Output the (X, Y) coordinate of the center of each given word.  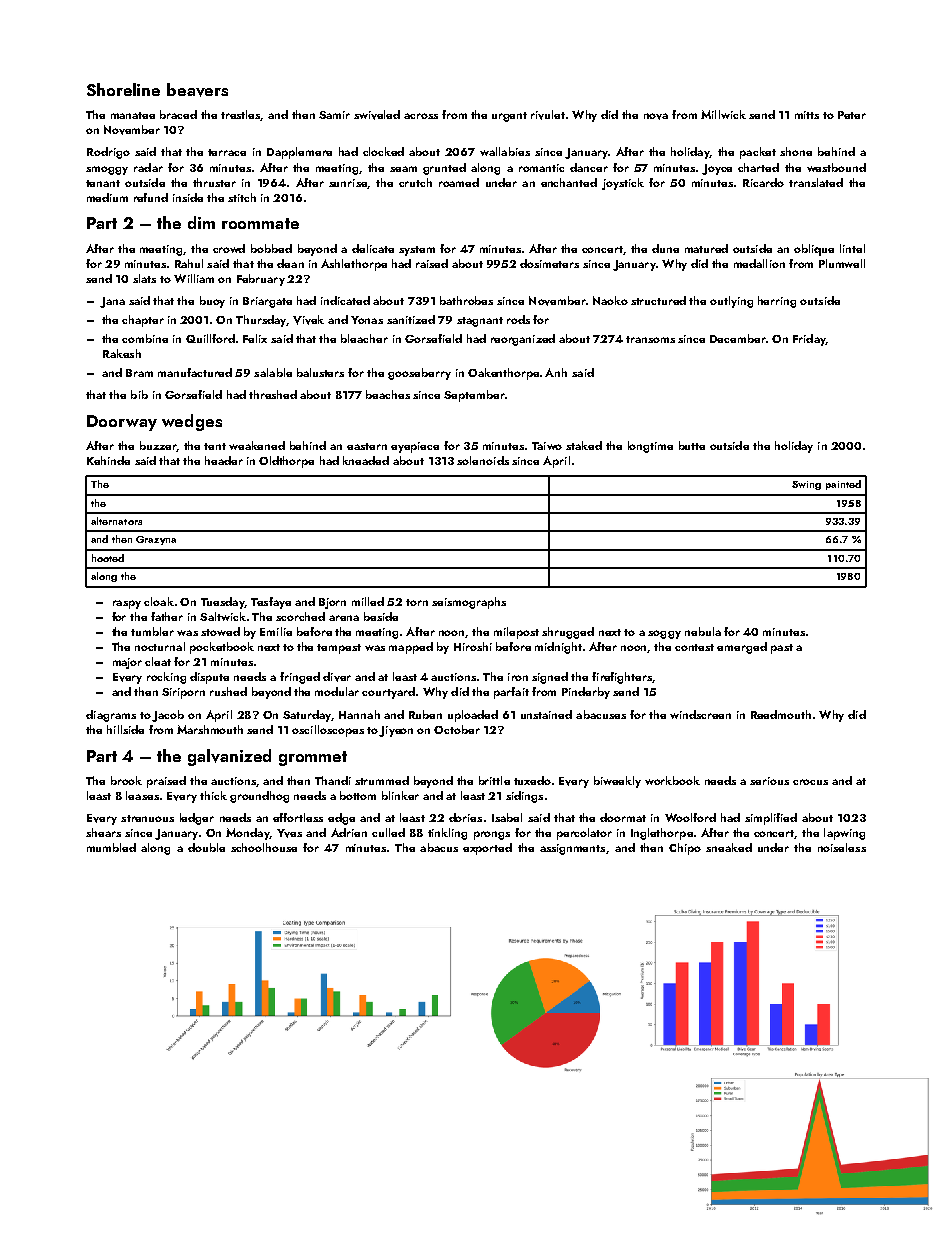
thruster (214, 182)
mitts (807, 115)
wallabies (505, 151)
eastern (367, 446)
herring (777, 302)
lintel (852, 248)
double (206, 847)
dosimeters (549, 263)
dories (465, 817)
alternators (116, 521)
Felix (255, 338)
